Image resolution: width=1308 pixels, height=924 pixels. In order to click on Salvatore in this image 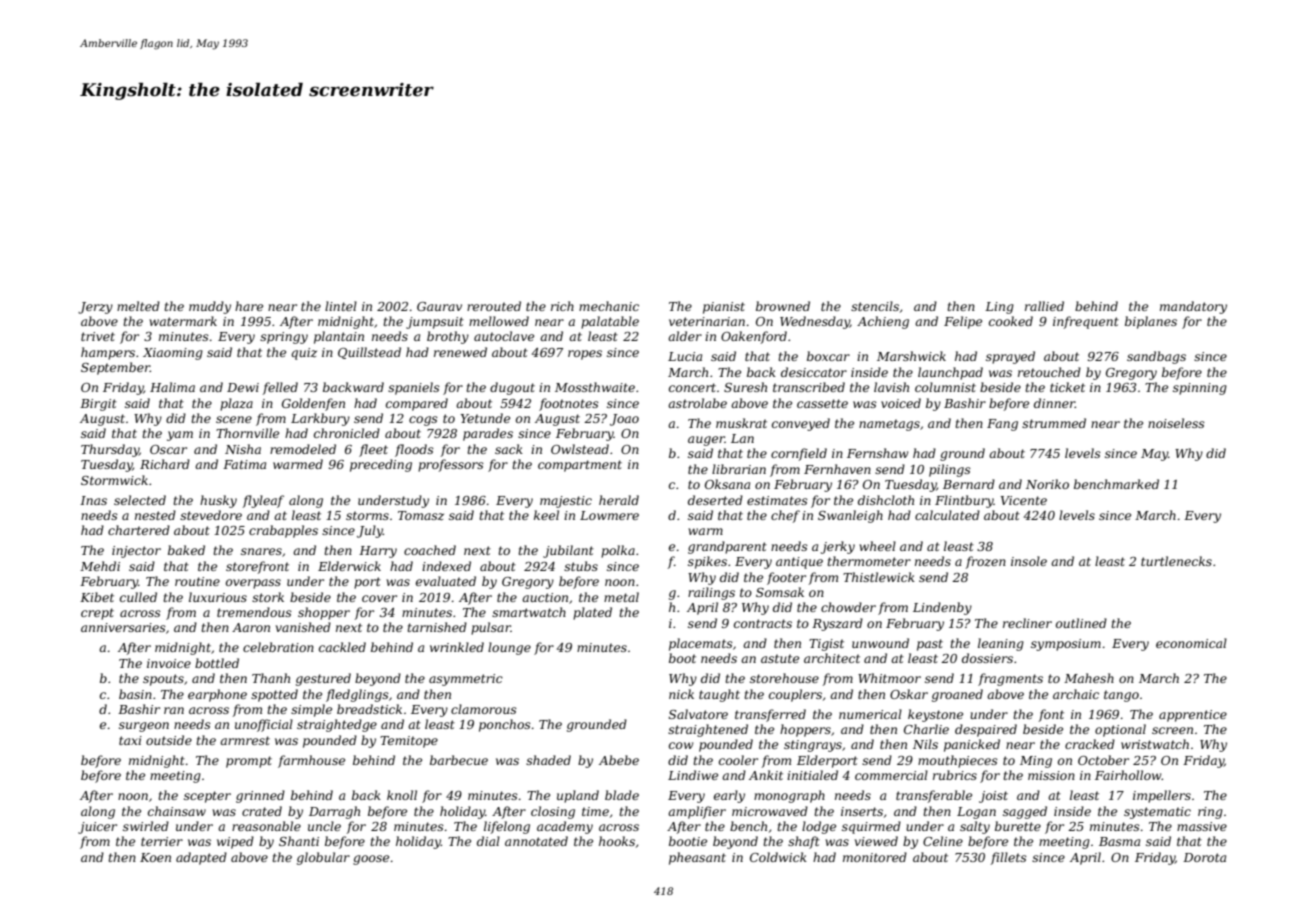, I will do `click(698, 714)`.
